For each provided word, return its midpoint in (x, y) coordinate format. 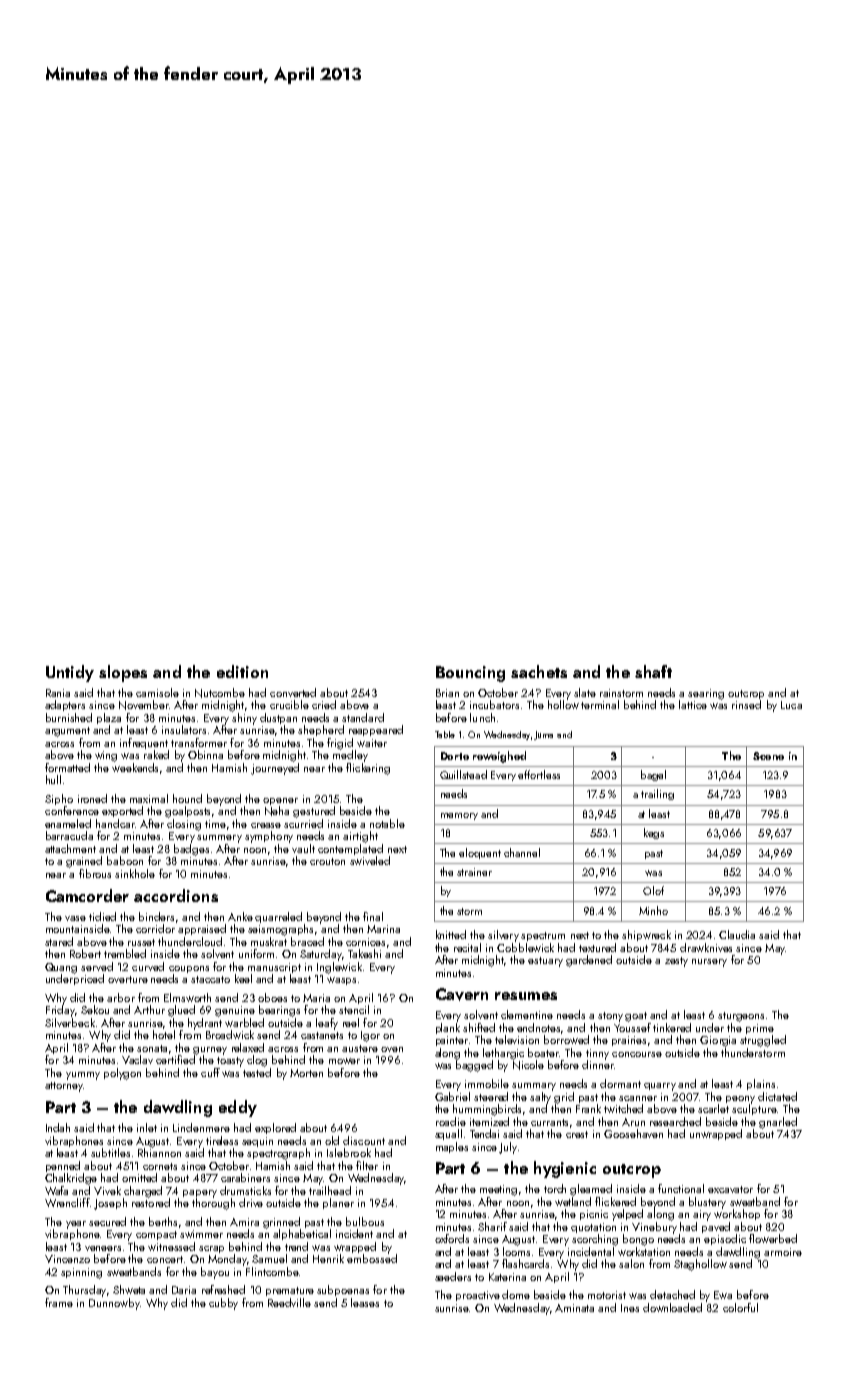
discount (364, 1140)
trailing (657, 794)
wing (106, 756)
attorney (64, 1087)
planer (338, 1203)
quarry (660, 1087)
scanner (638, 1098)
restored (151, 1202)
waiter (372, 743)
